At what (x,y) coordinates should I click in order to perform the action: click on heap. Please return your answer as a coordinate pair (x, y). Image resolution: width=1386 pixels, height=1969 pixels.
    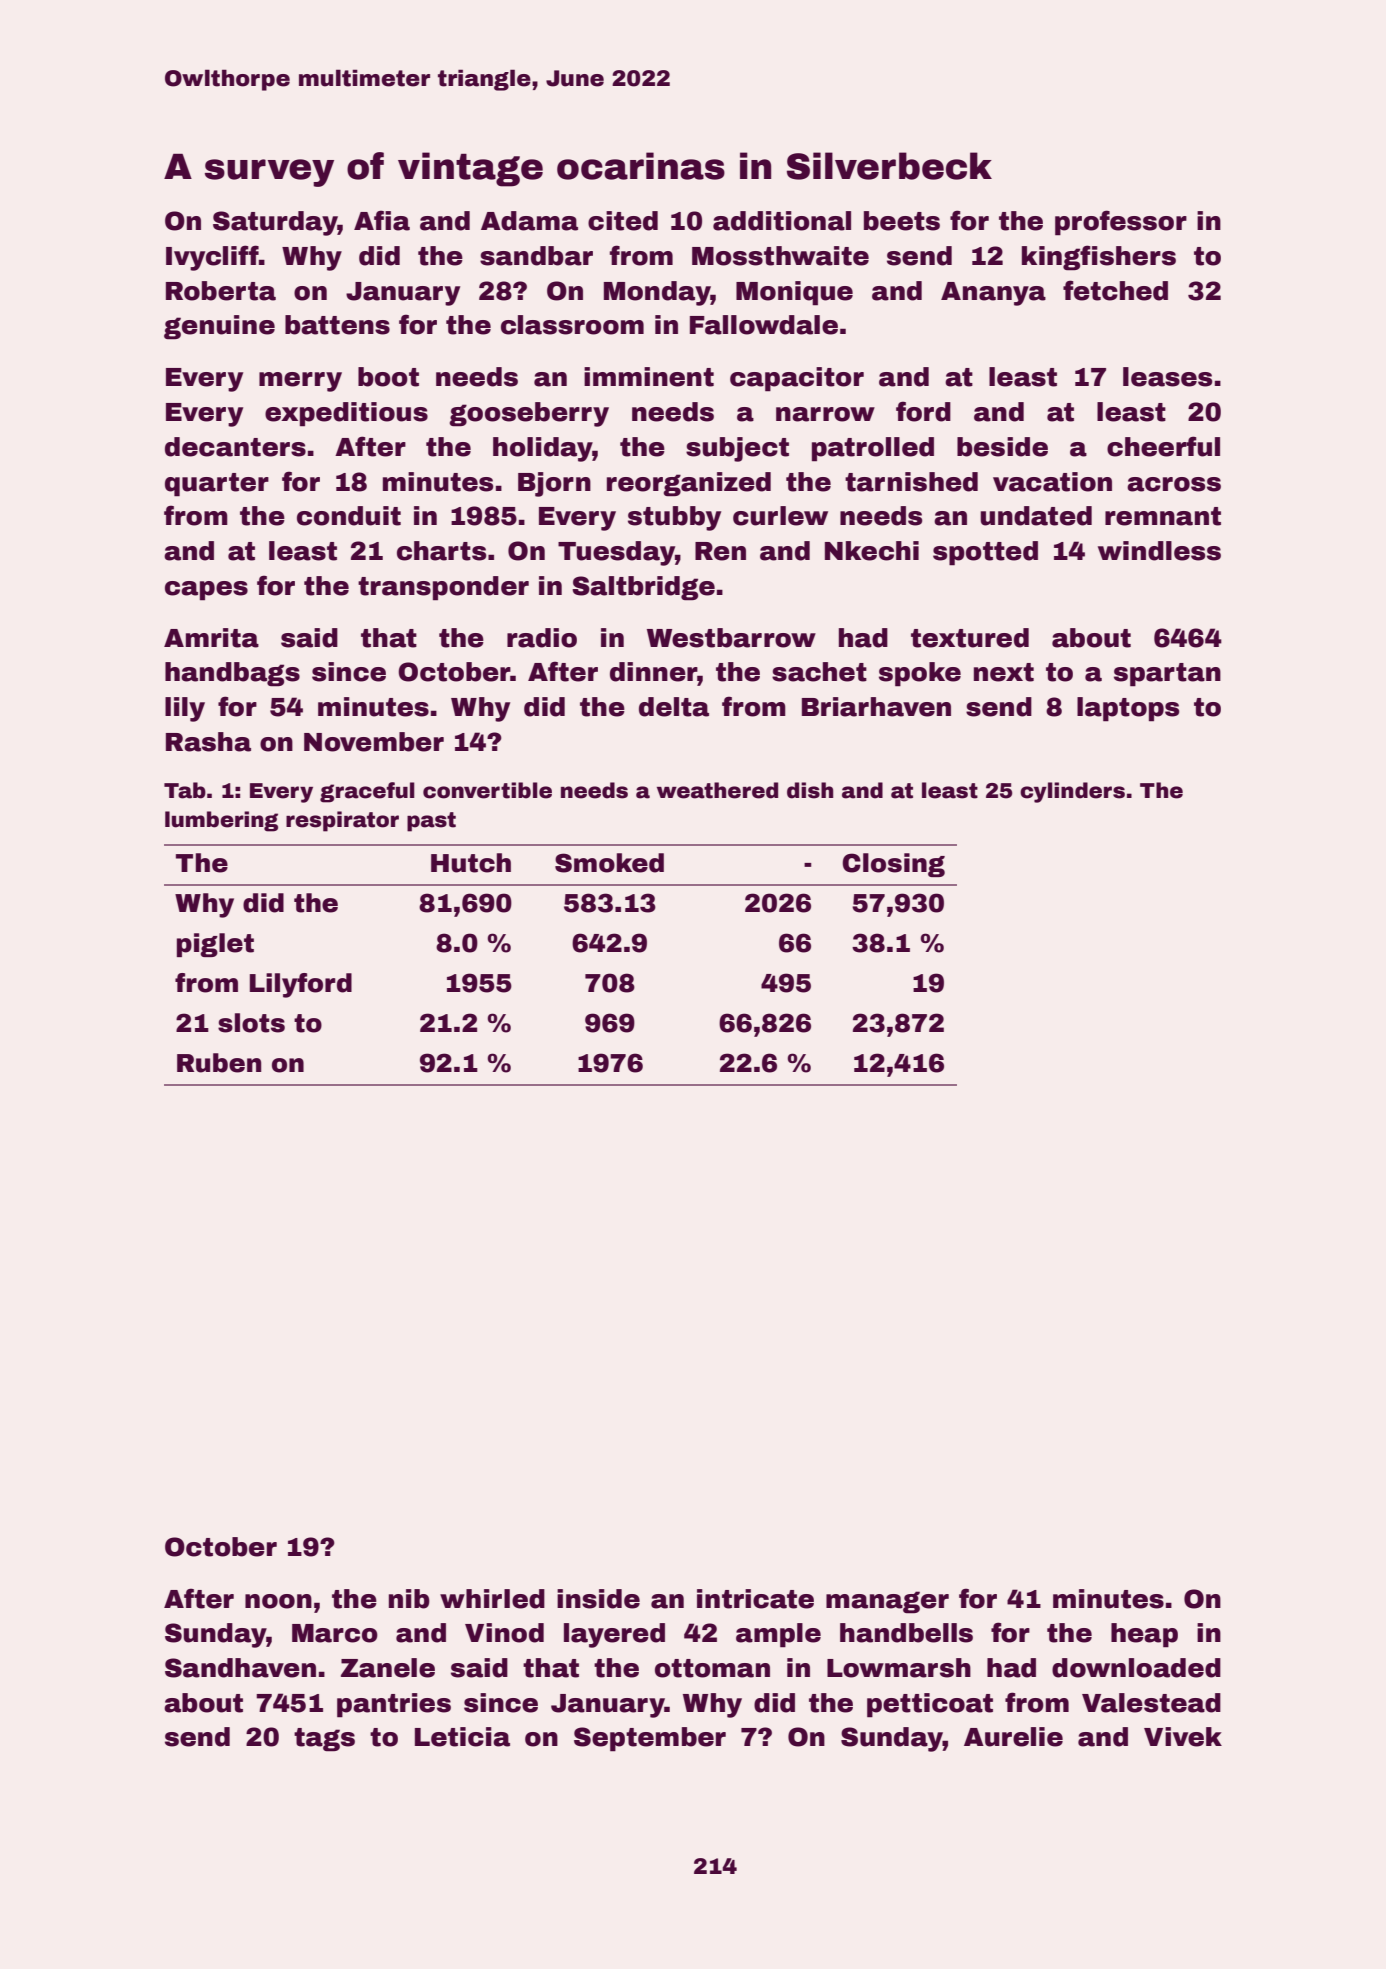
    Looking at the image, I should click on (1144, 1635).
